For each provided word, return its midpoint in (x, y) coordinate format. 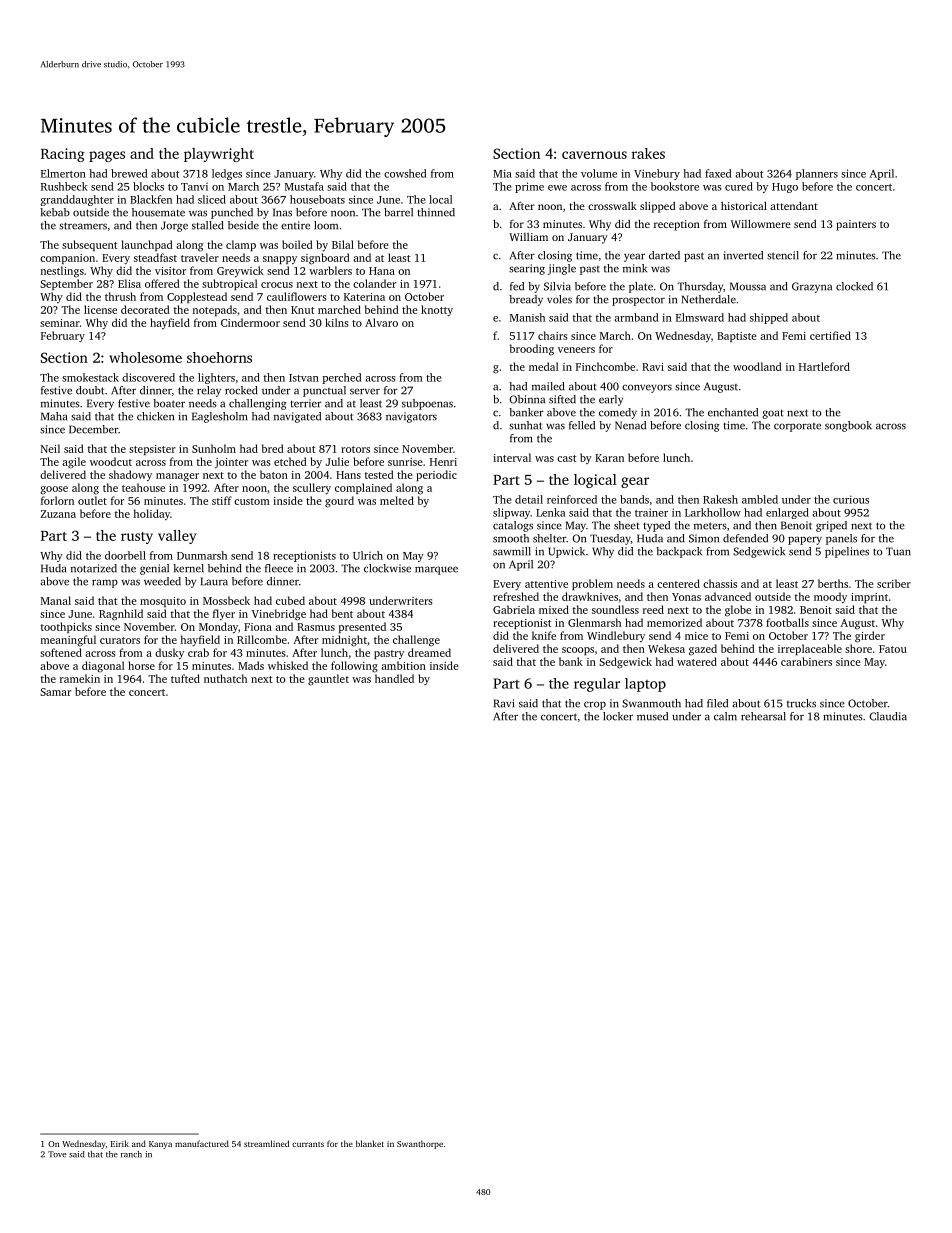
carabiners (806, 661)
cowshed (405, 173)
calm (725, 716)
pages (107, 156)
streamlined (266, 1143)
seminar (60, 323)
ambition (403, 665)
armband (636, 317)
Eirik (120, 1143)
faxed (718, 173)
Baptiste (737, 337)
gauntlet (328, 680)
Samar (55, 692)
